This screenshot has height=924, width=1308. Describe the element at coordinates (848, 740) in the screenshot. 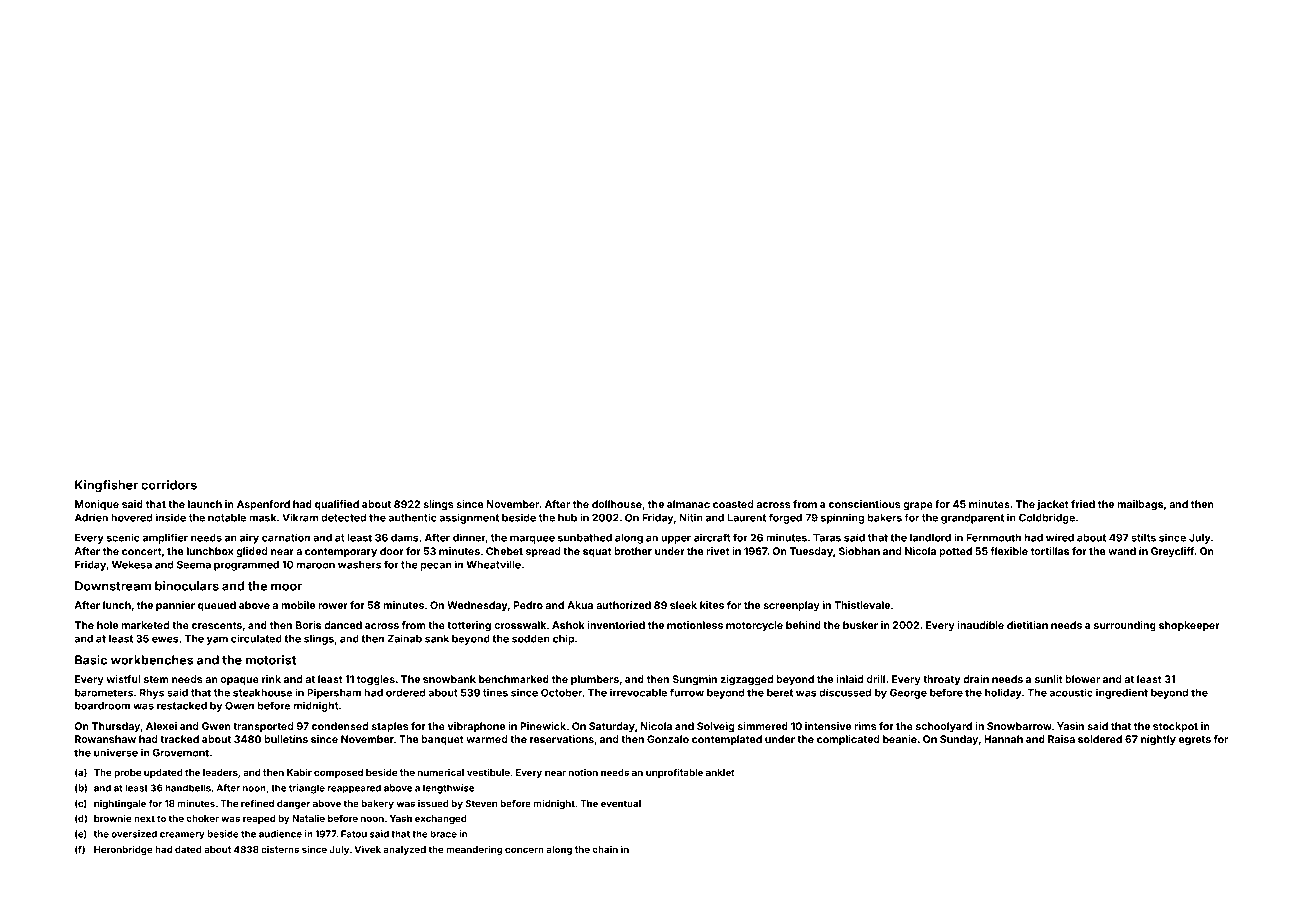

I see `complicated` at that location.
